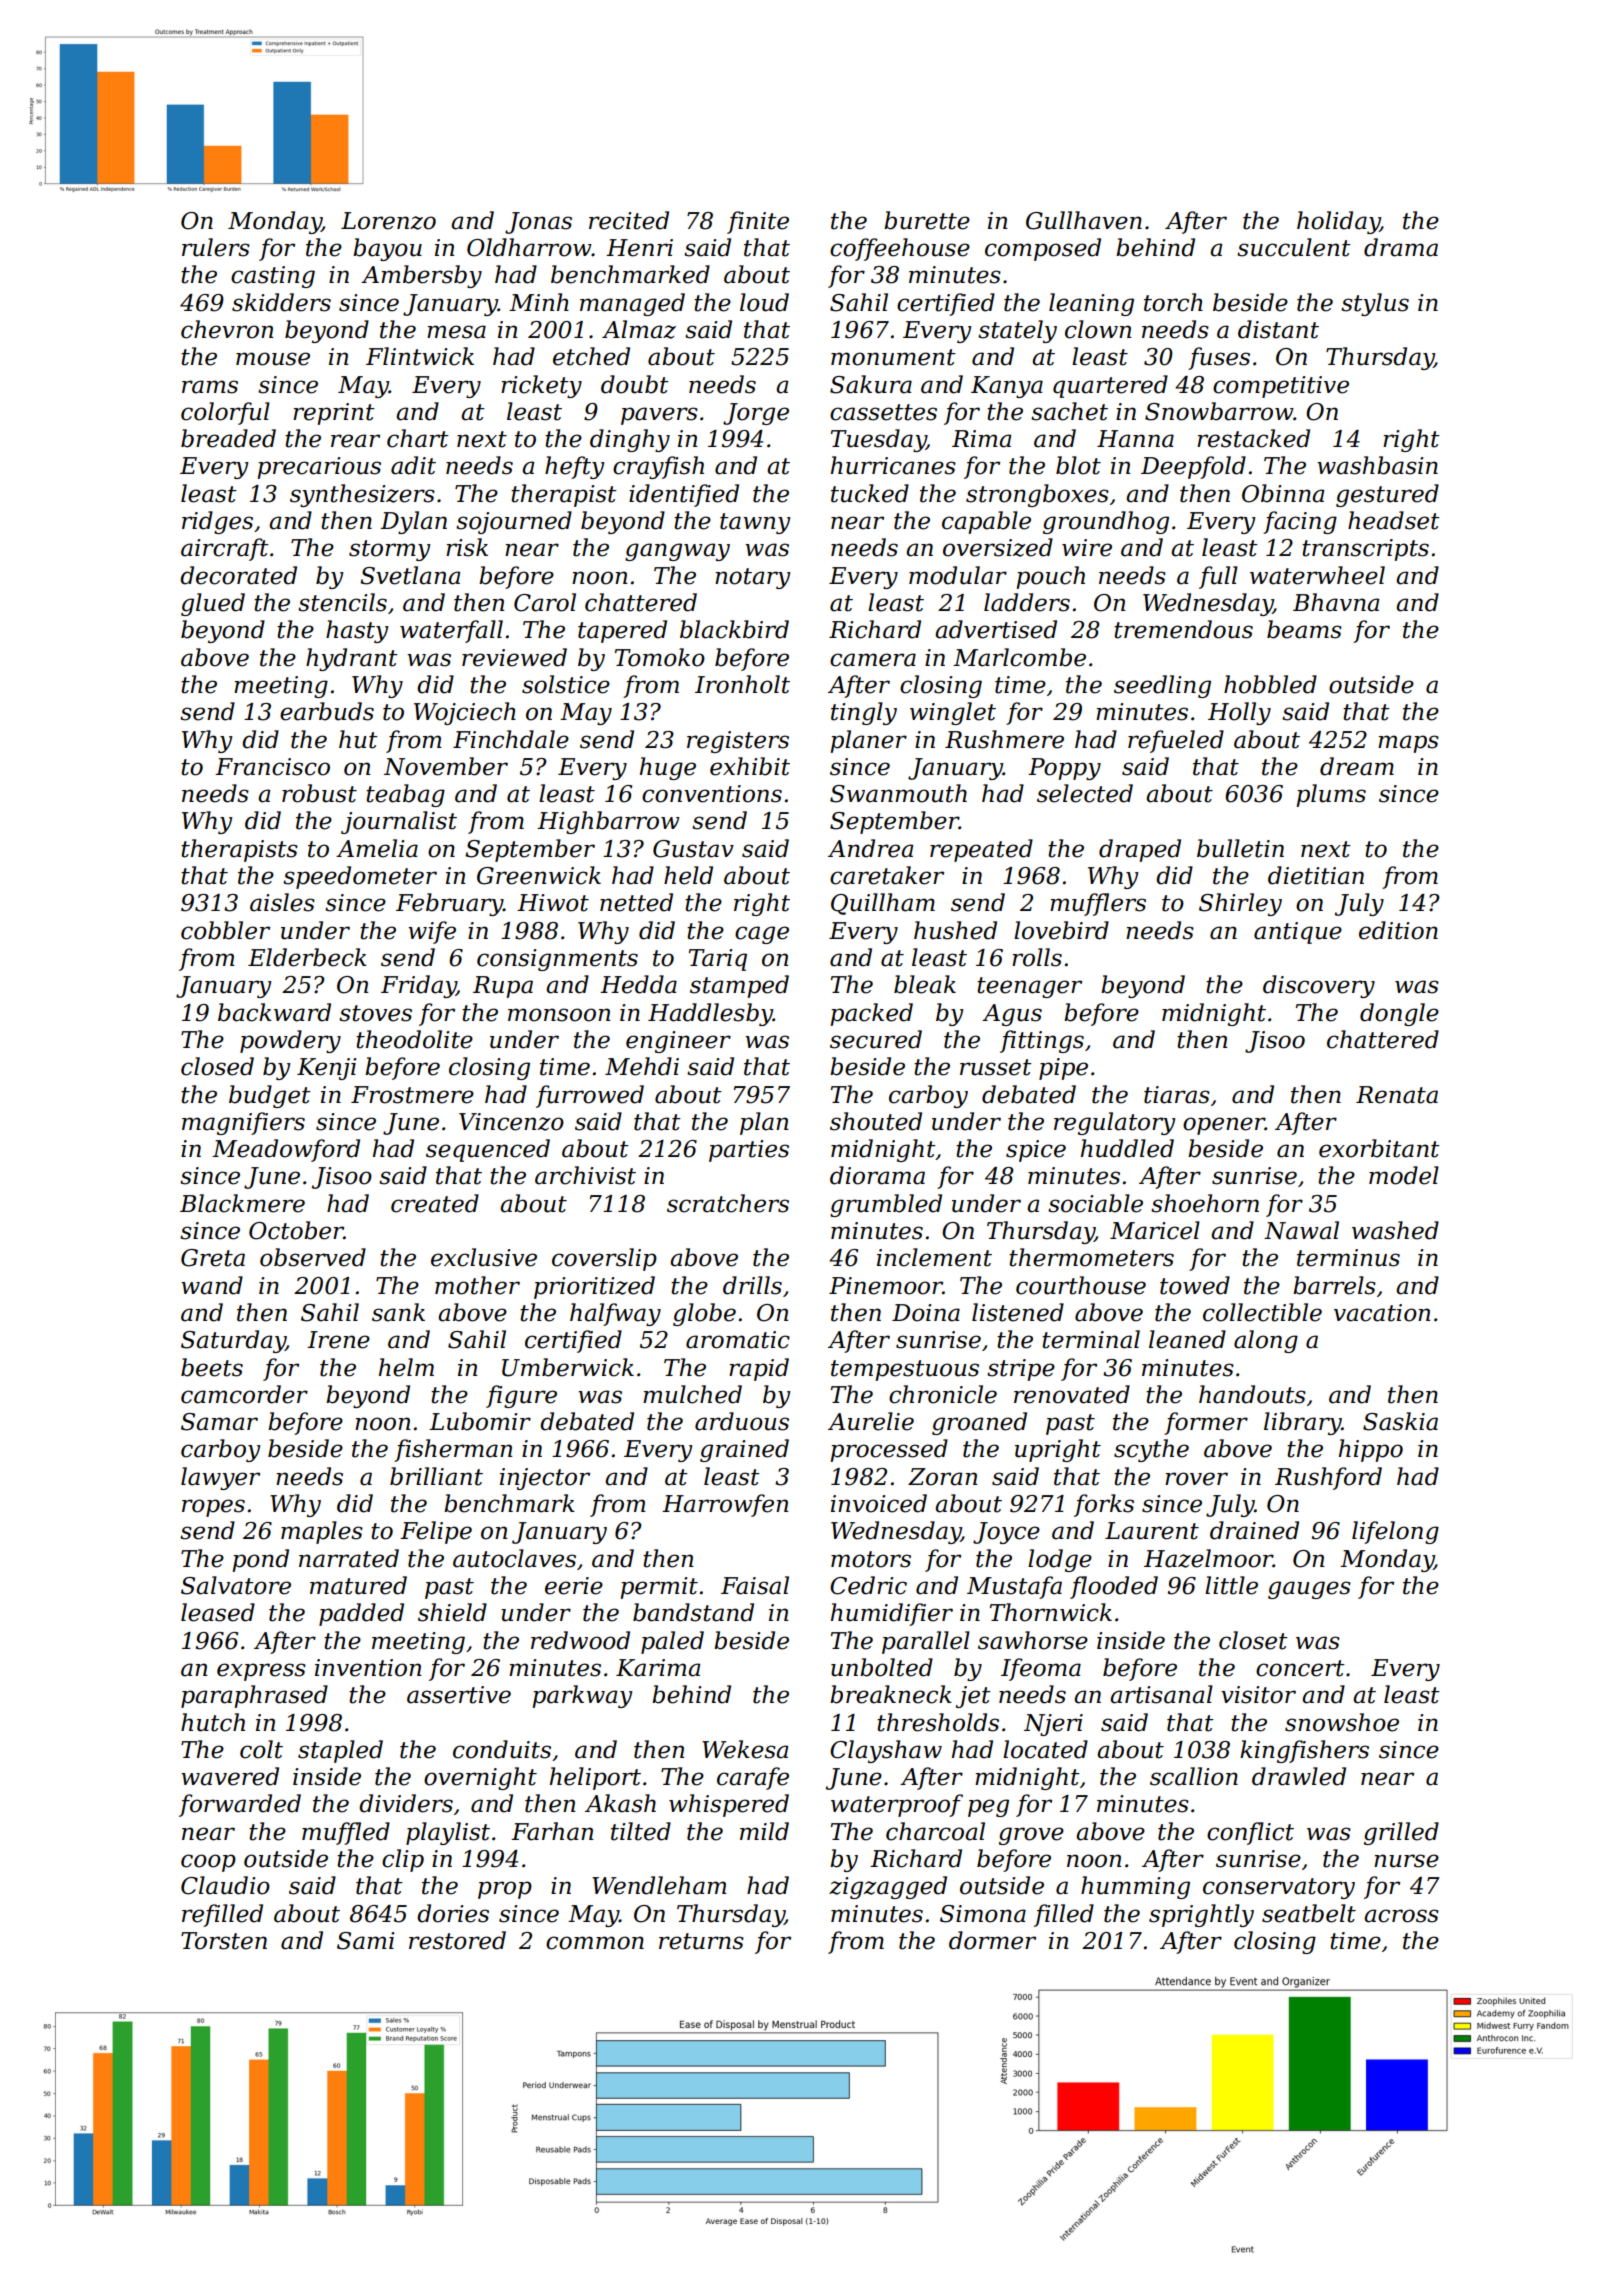  I want to click on invention, so click(368, 1668).
